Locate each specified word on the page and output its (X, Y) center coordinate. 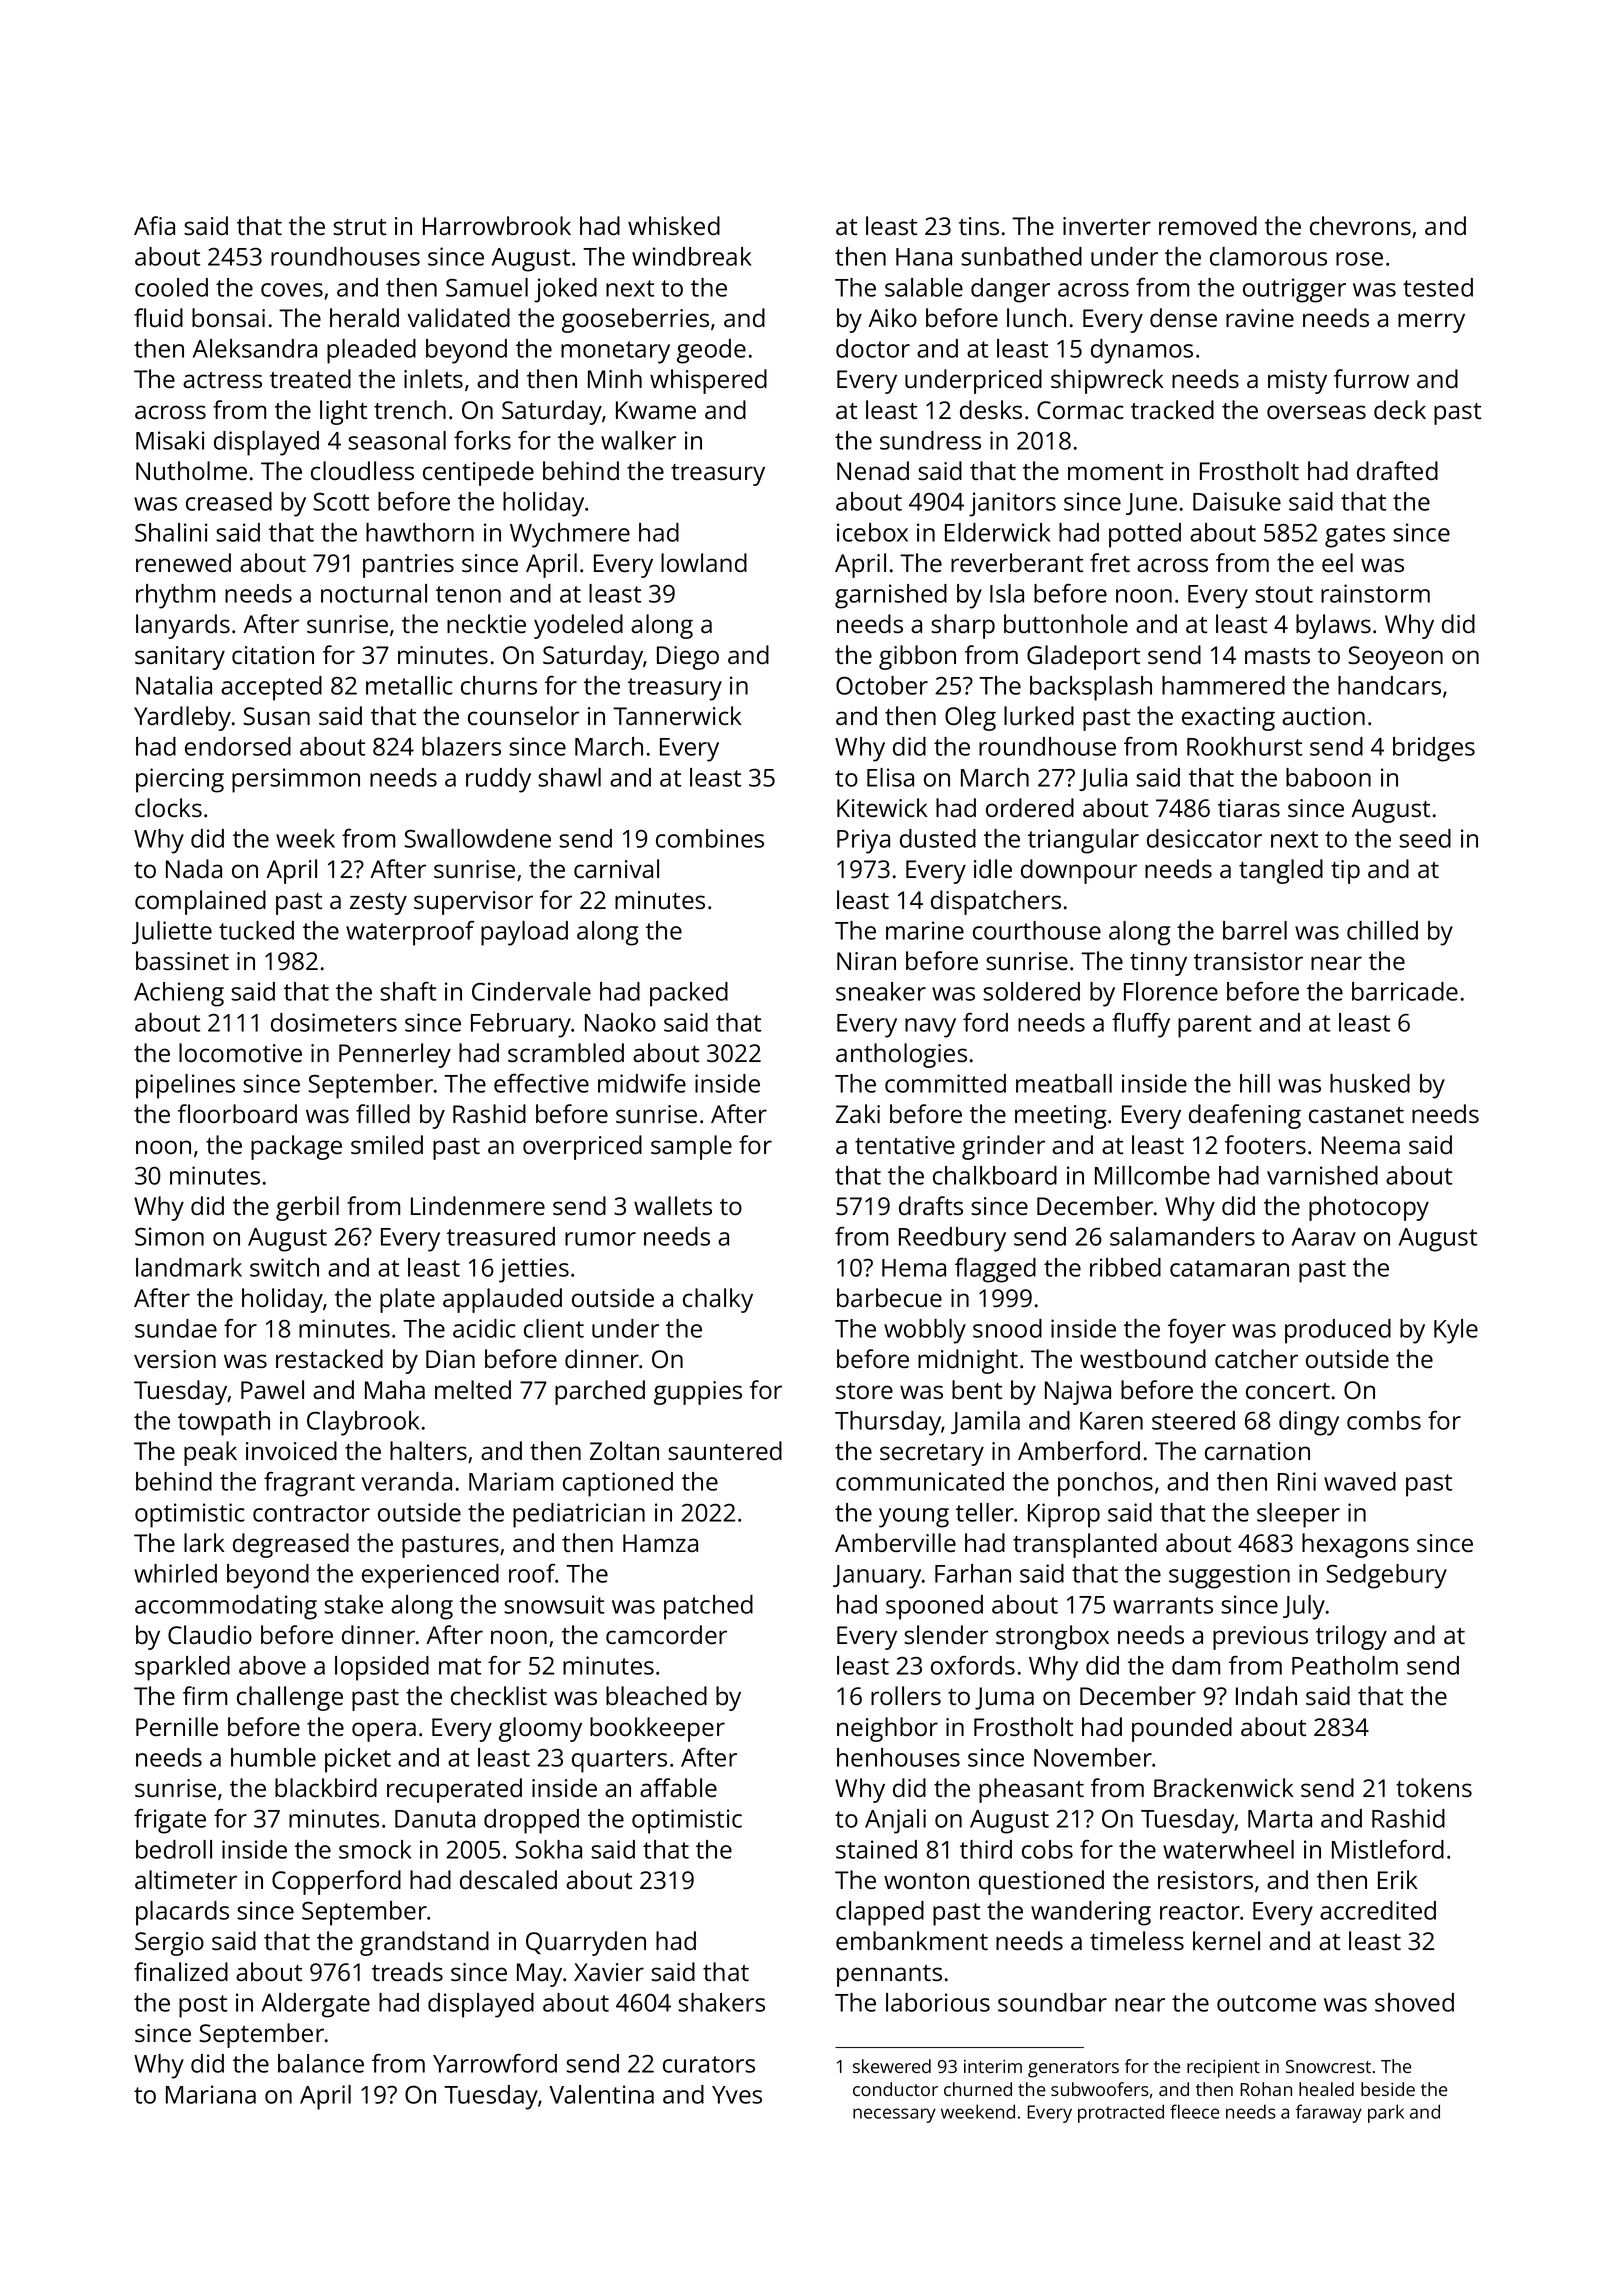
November (1093, 1757)
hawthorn (420, 532)
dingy (1309, 1423)
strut (359, 227)
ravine (1260, 318)
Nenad (873, 470)
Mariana (211, 2094)
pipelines (185, 1086)
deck (1400, 409)
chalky (718, 1300)
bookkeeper (657, 1729)
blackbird (326, 1787)
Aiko (892, 317)
